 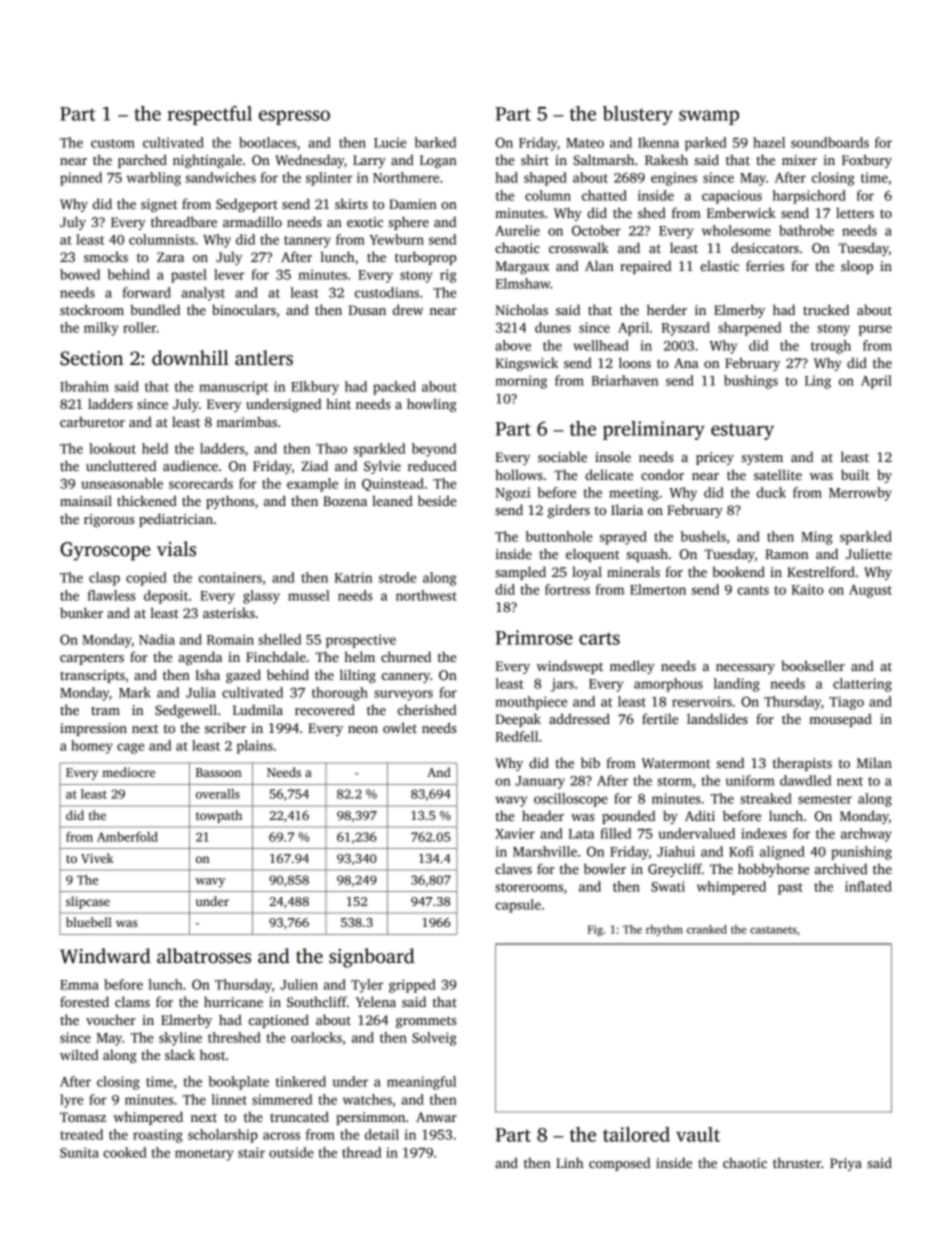 I want to click on meaningful, so click(x=421, y=1083).
